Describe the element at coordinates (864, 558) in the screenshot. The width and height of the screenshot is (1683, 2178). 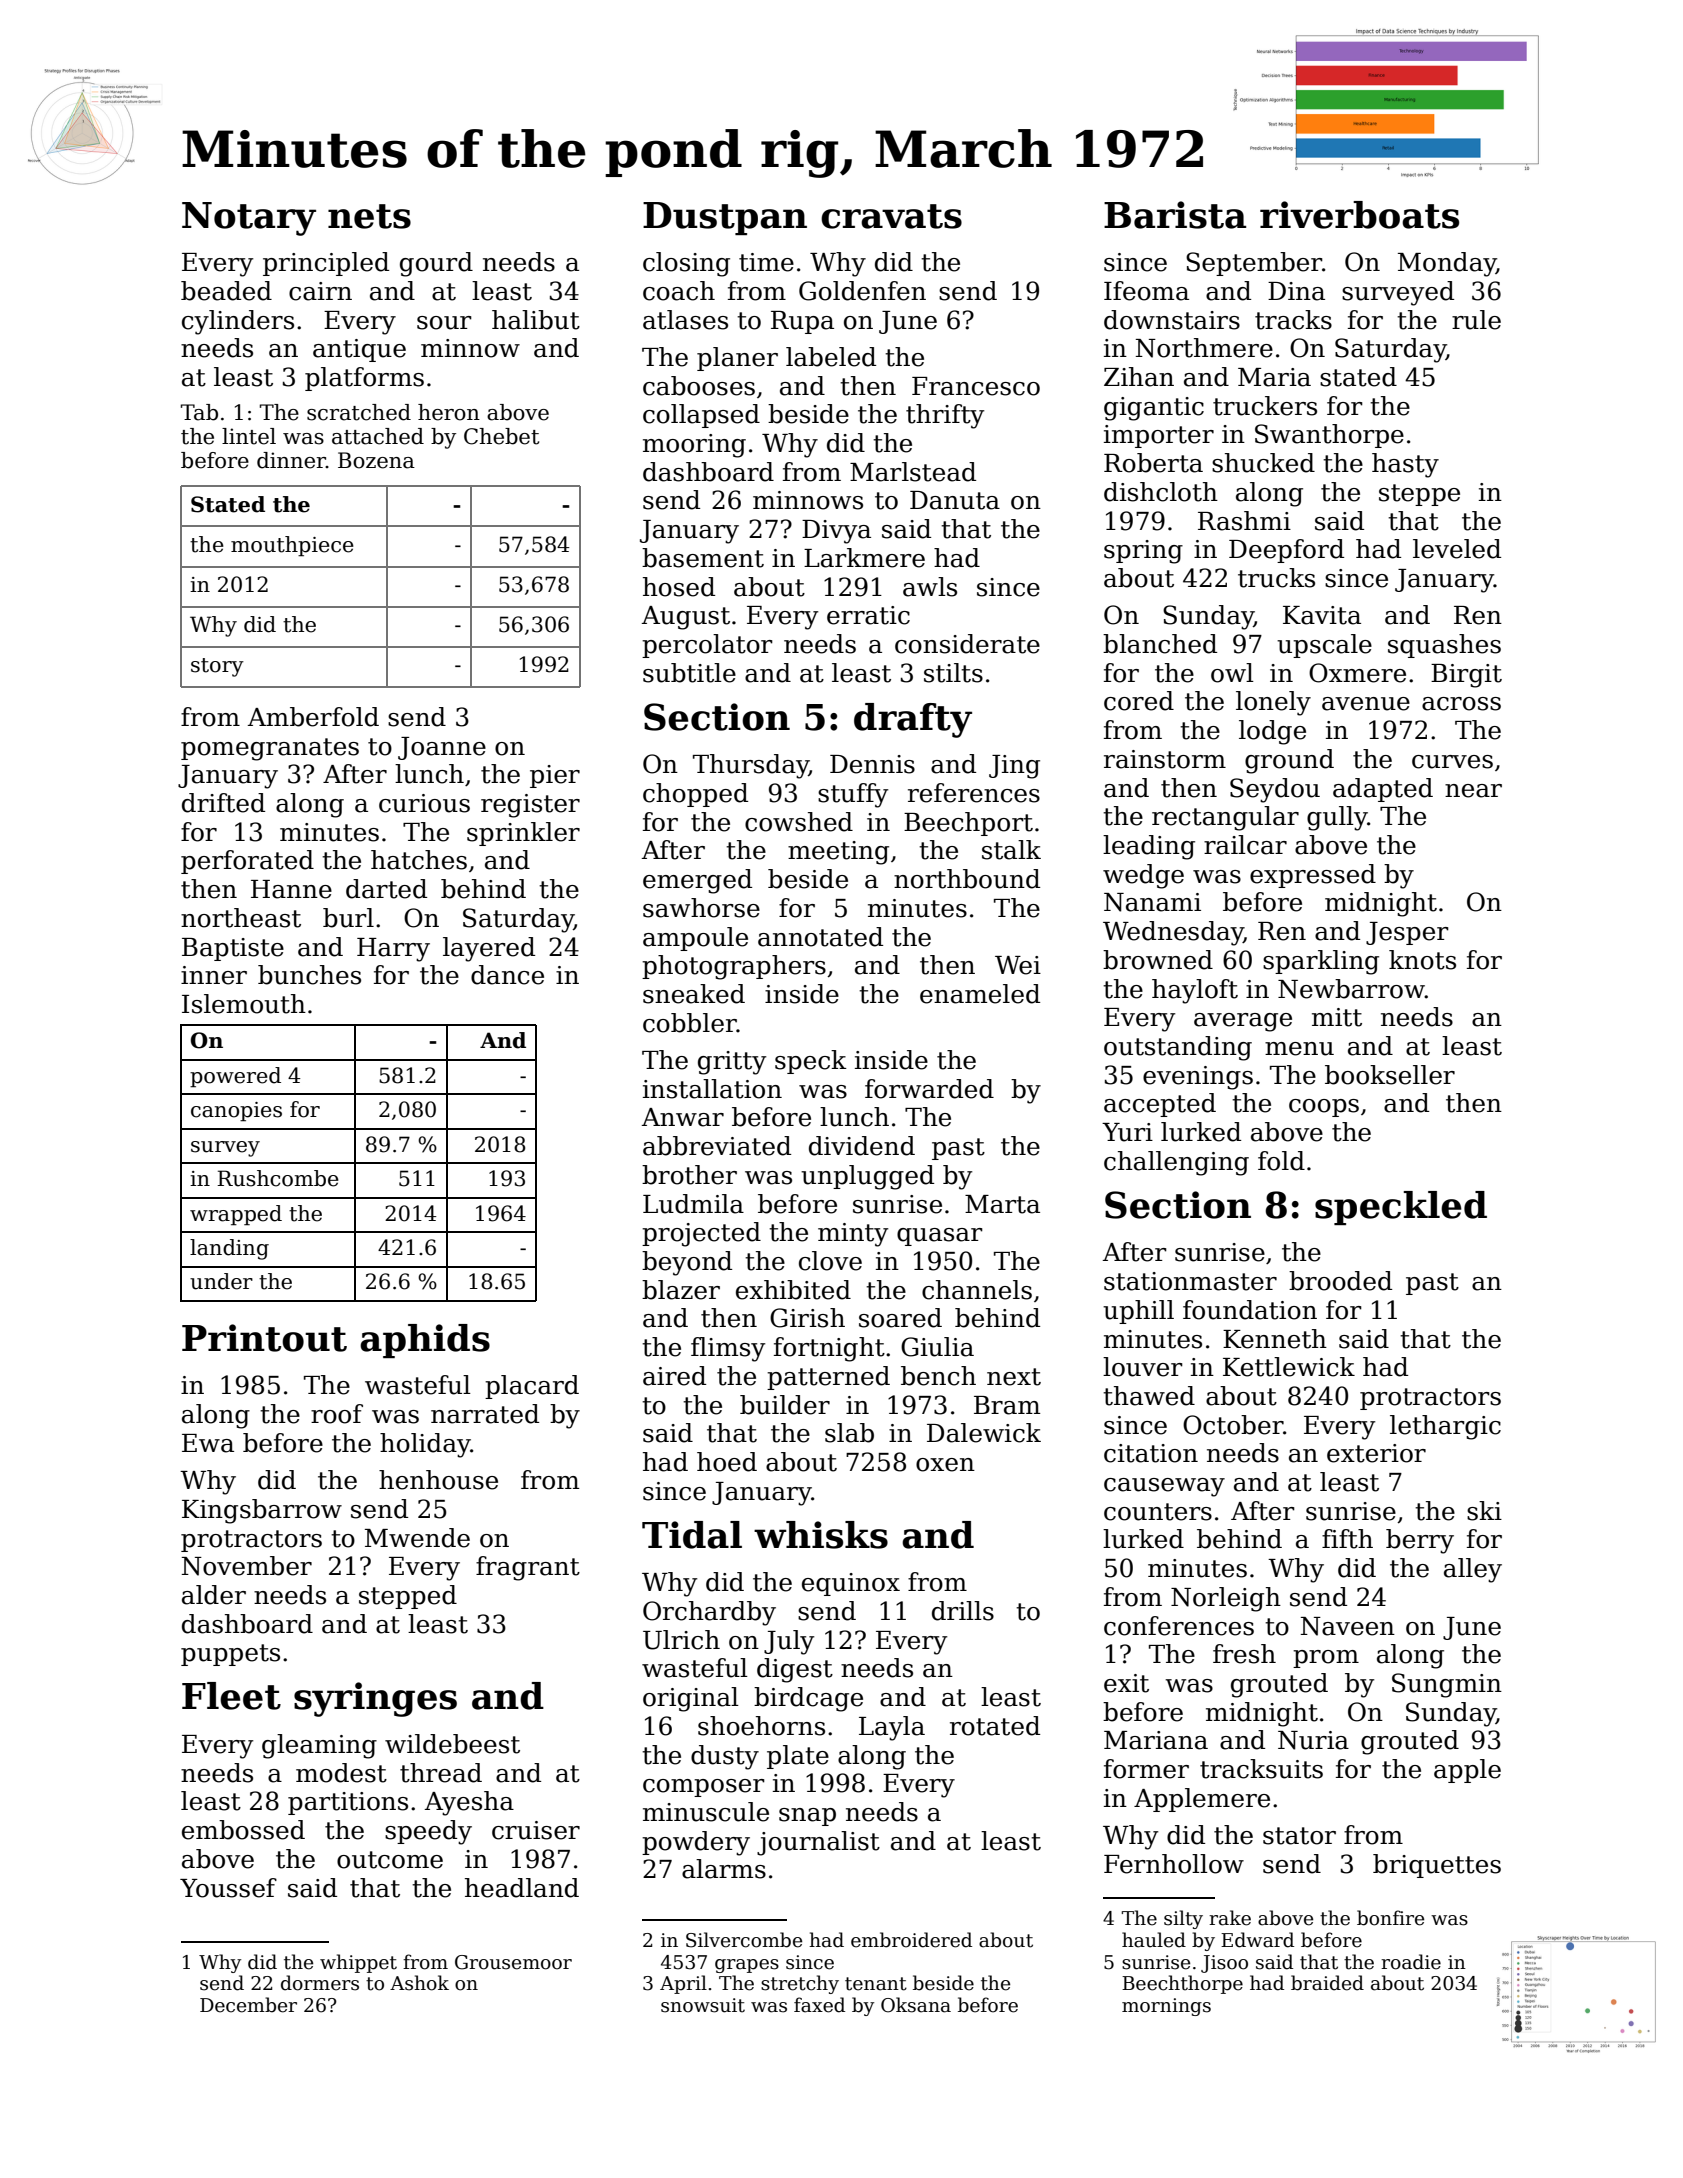
I see `Larkmere` at that location.
